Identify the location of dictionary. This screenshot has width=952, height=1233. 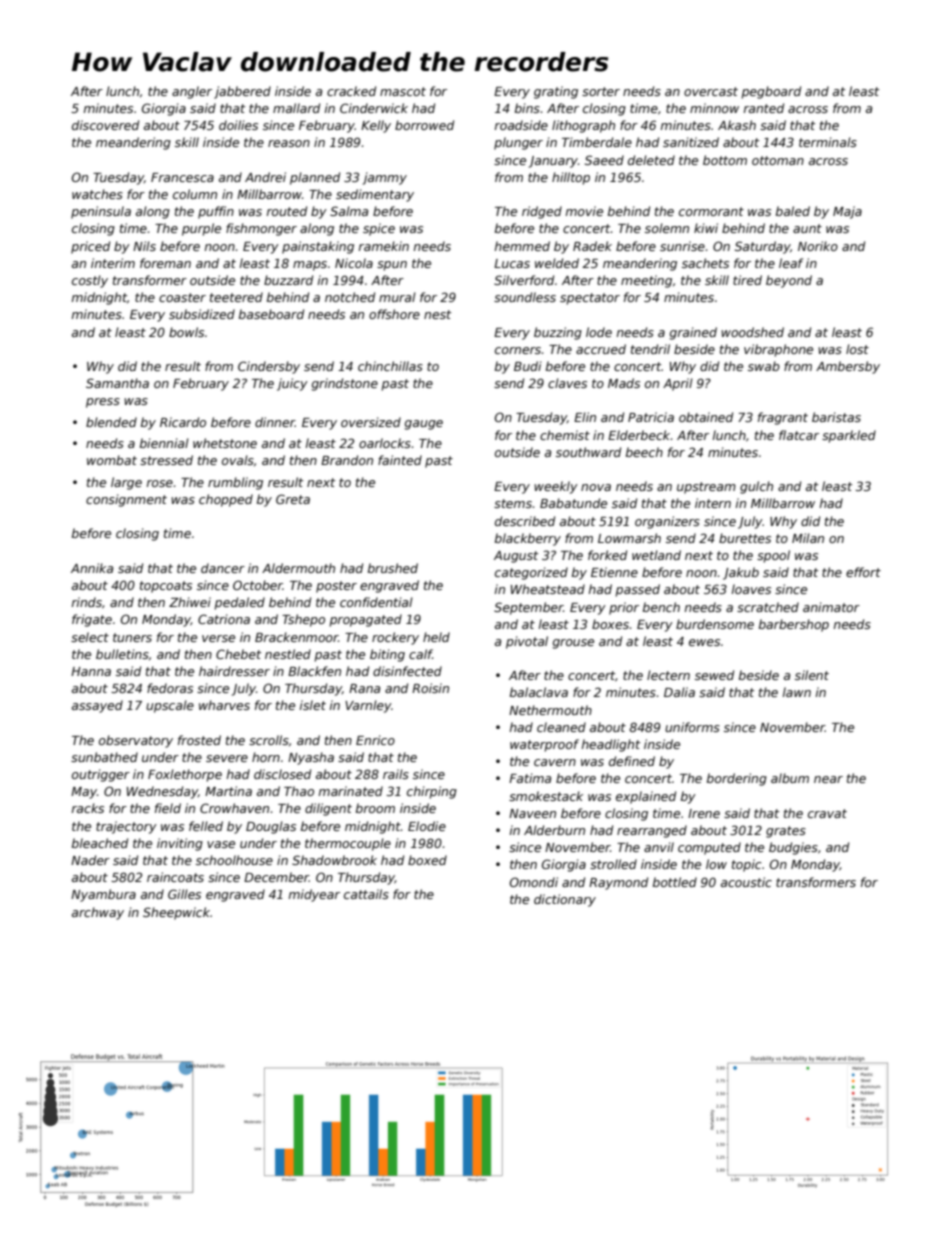
(565, 900).
